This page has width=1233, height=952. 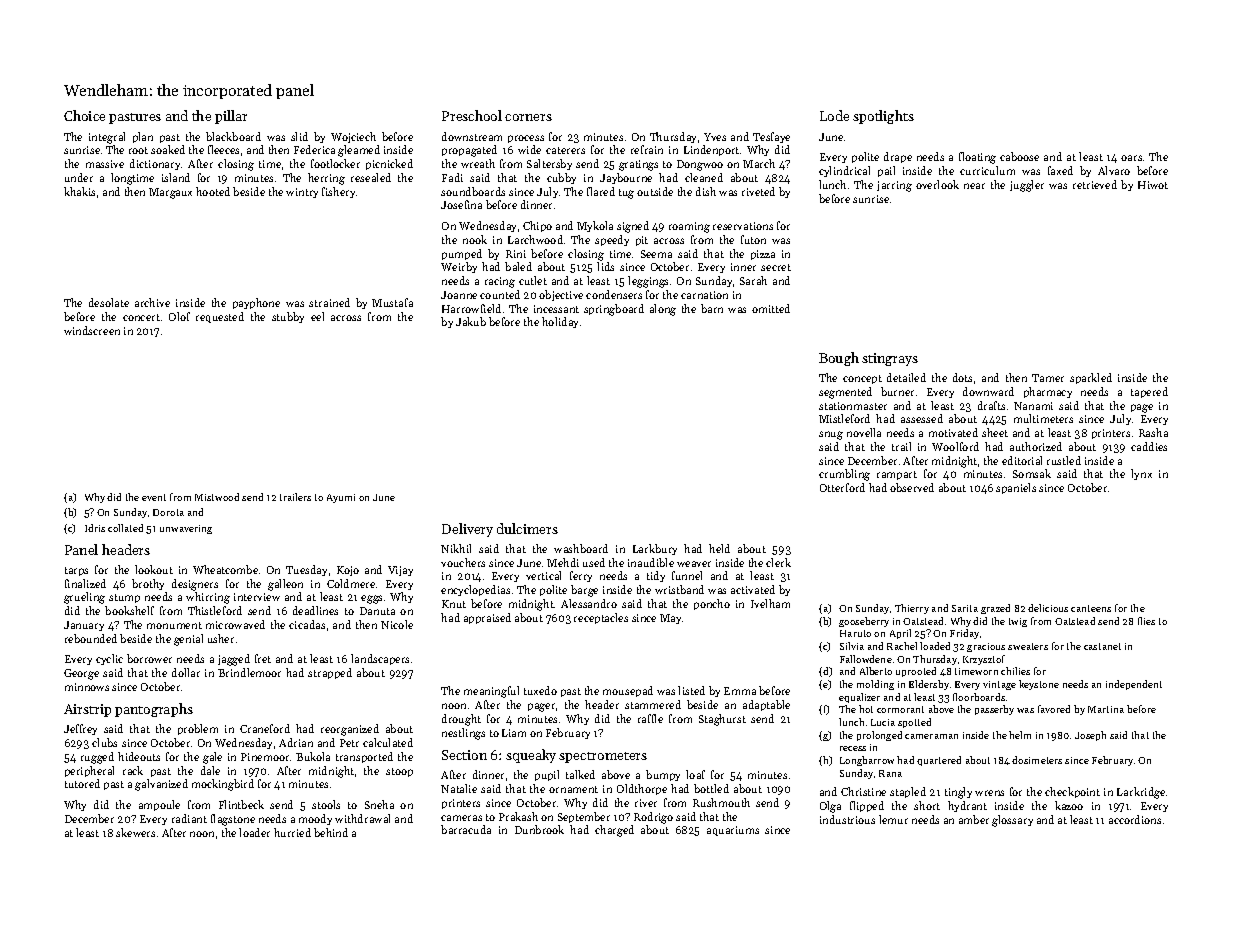 I want to click on reservations, so click(x=743, y=226).
